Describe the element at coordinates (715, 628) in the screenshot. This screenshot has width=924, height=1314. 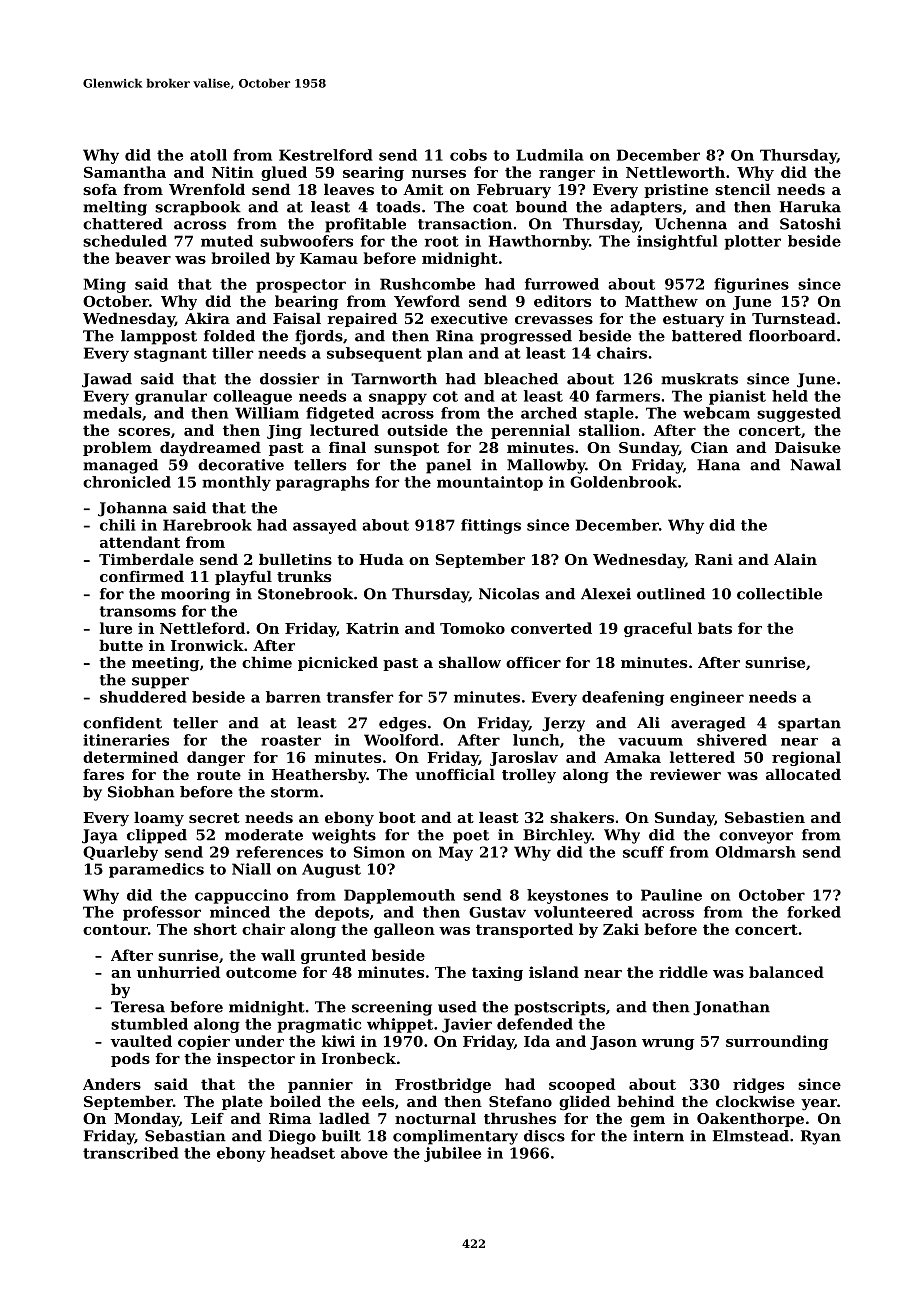
I see `bats` at that location.
